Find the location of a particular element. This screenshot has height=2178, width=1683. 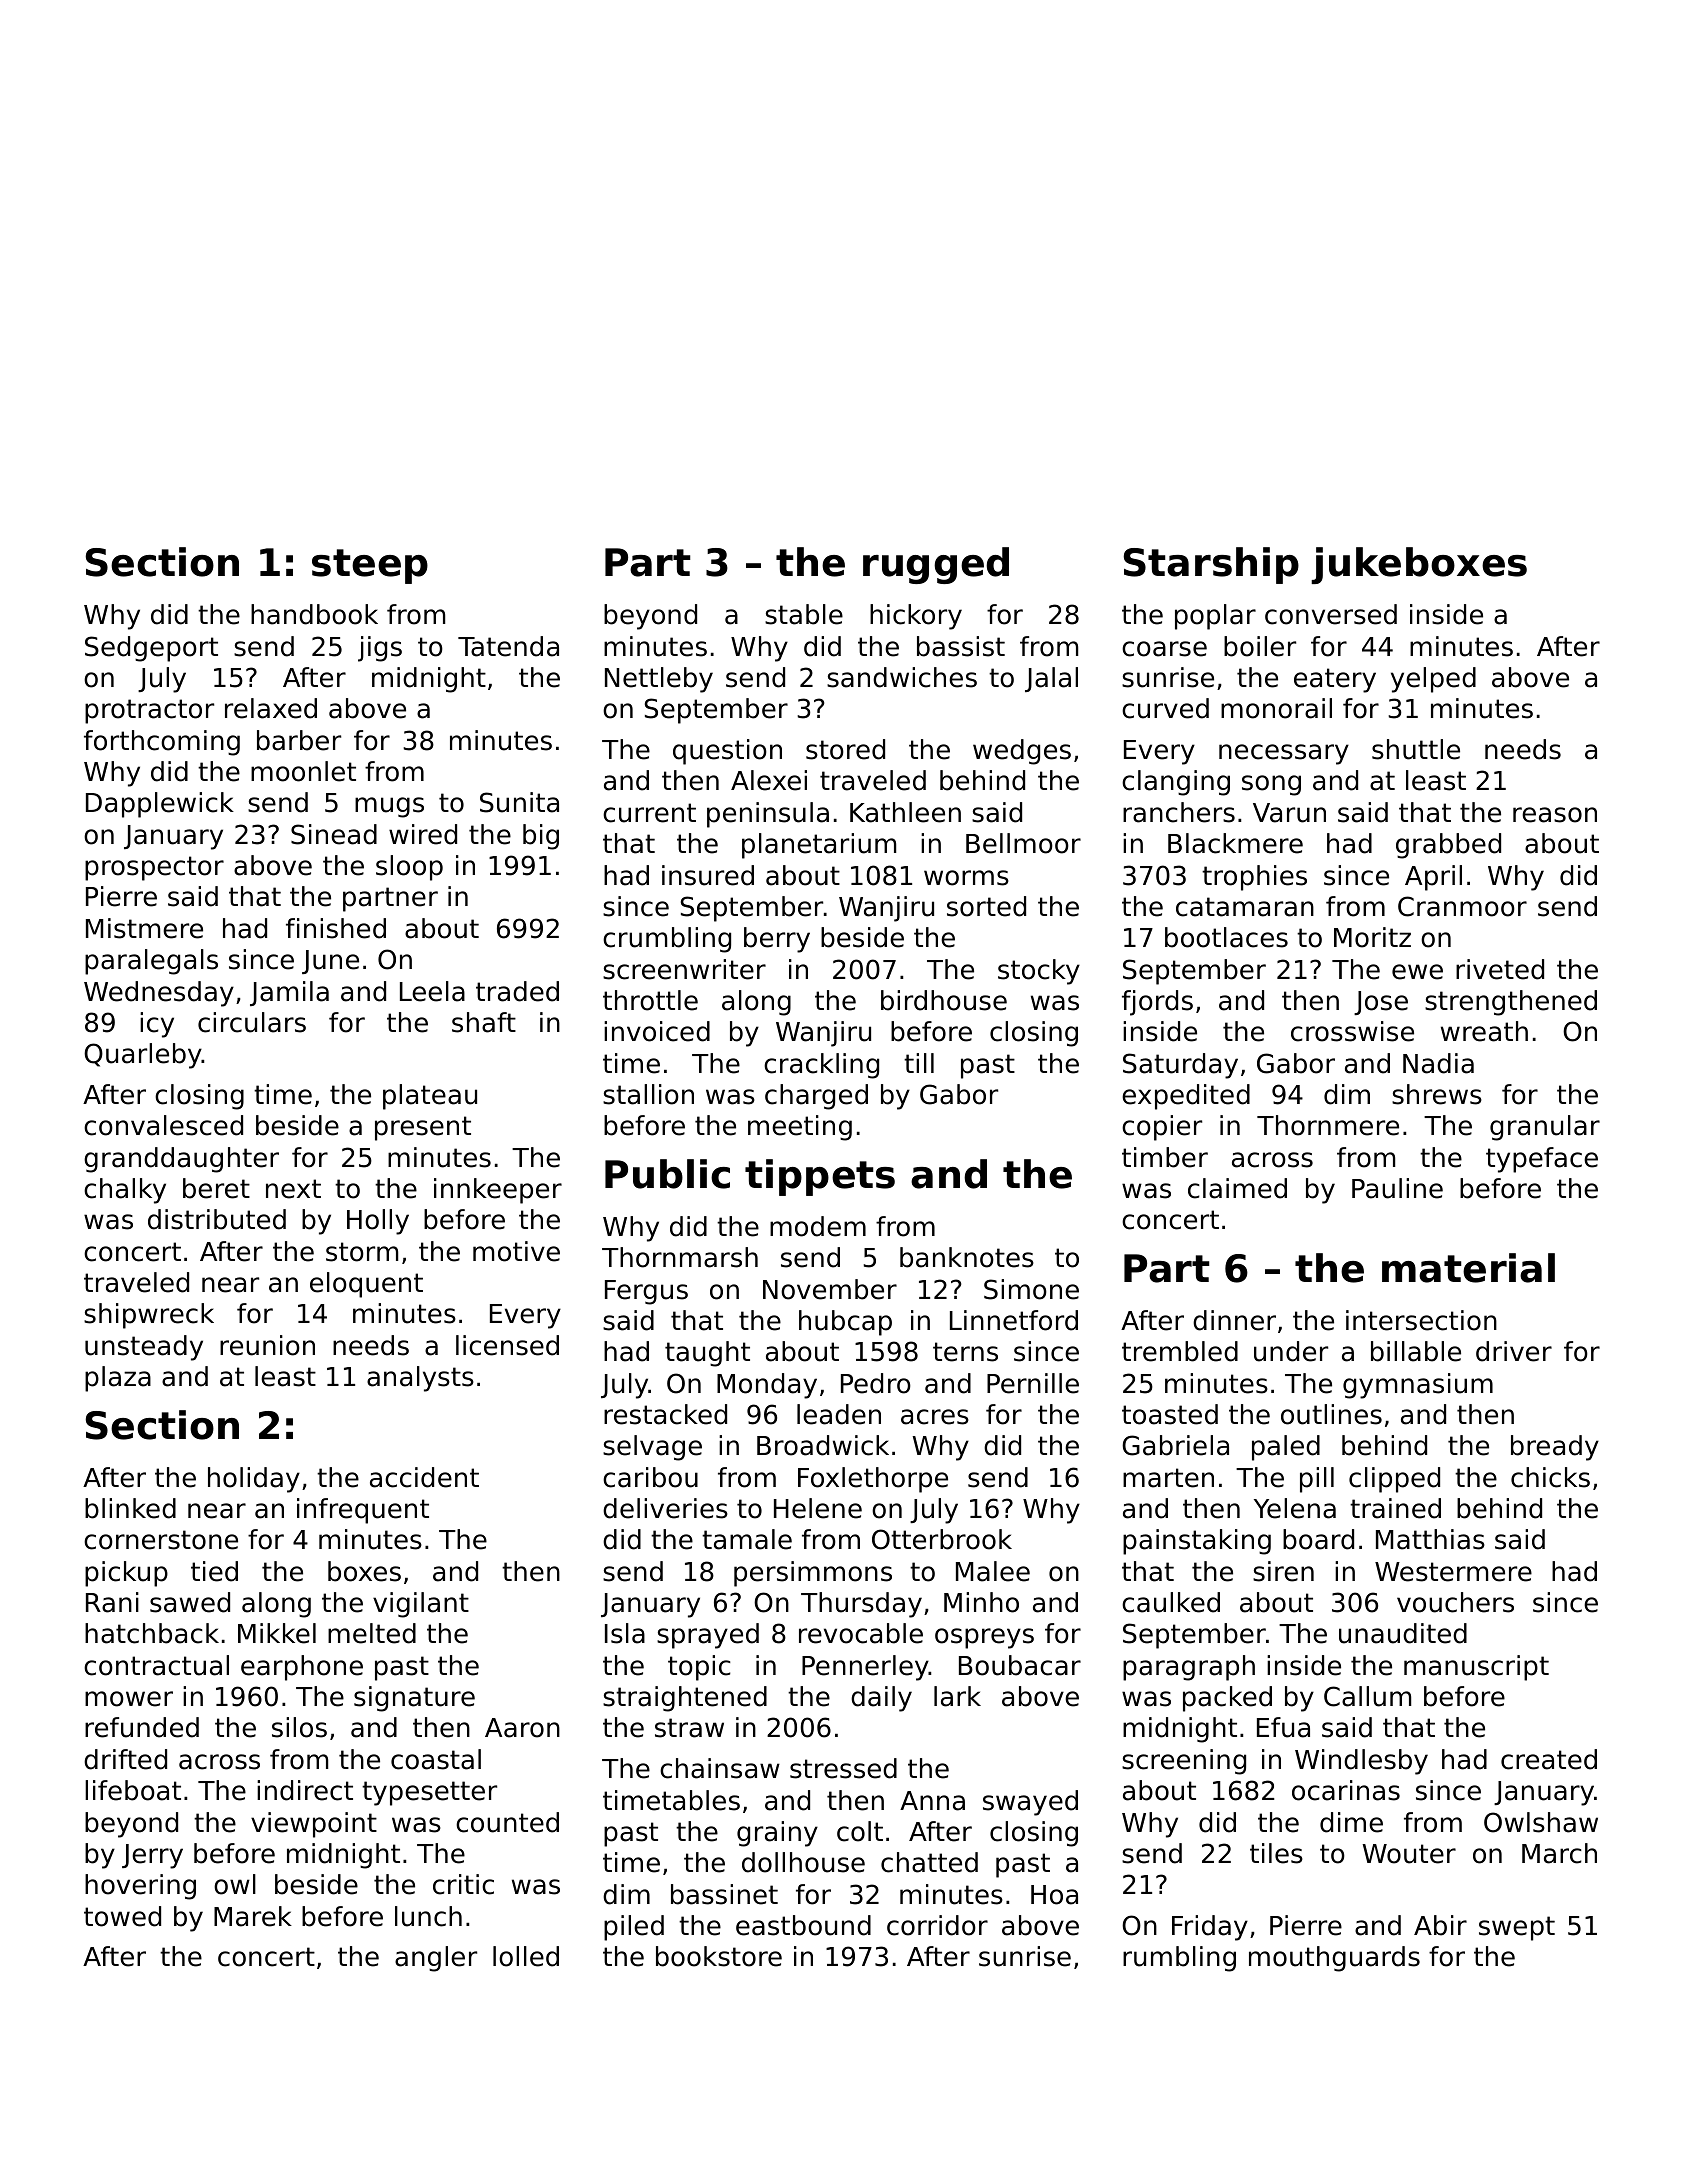

Starship is located at coordinates (1211, 565).
